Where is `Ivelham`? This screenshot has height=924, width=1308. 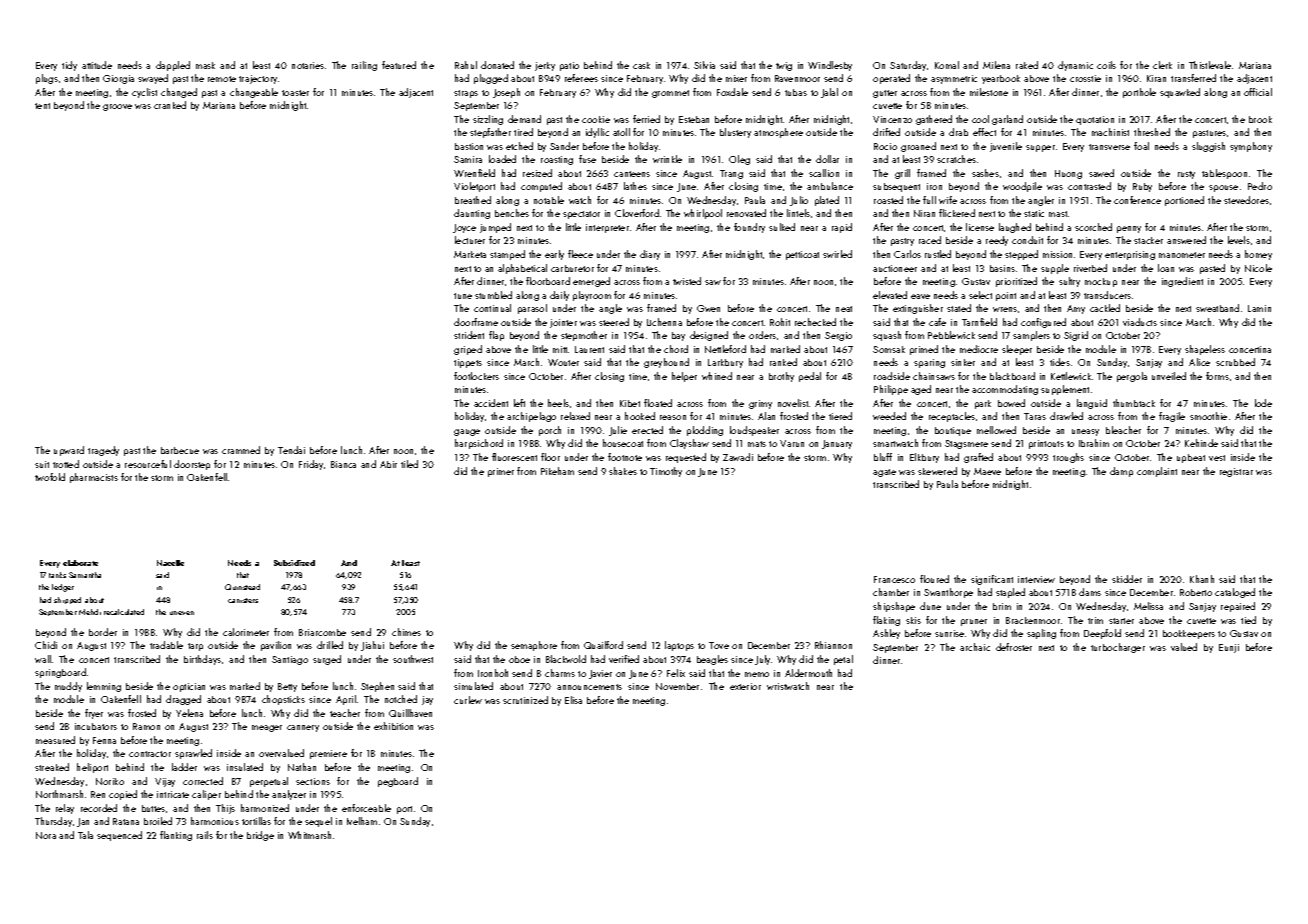 Ivelham is located at coordinates (362, 821).
